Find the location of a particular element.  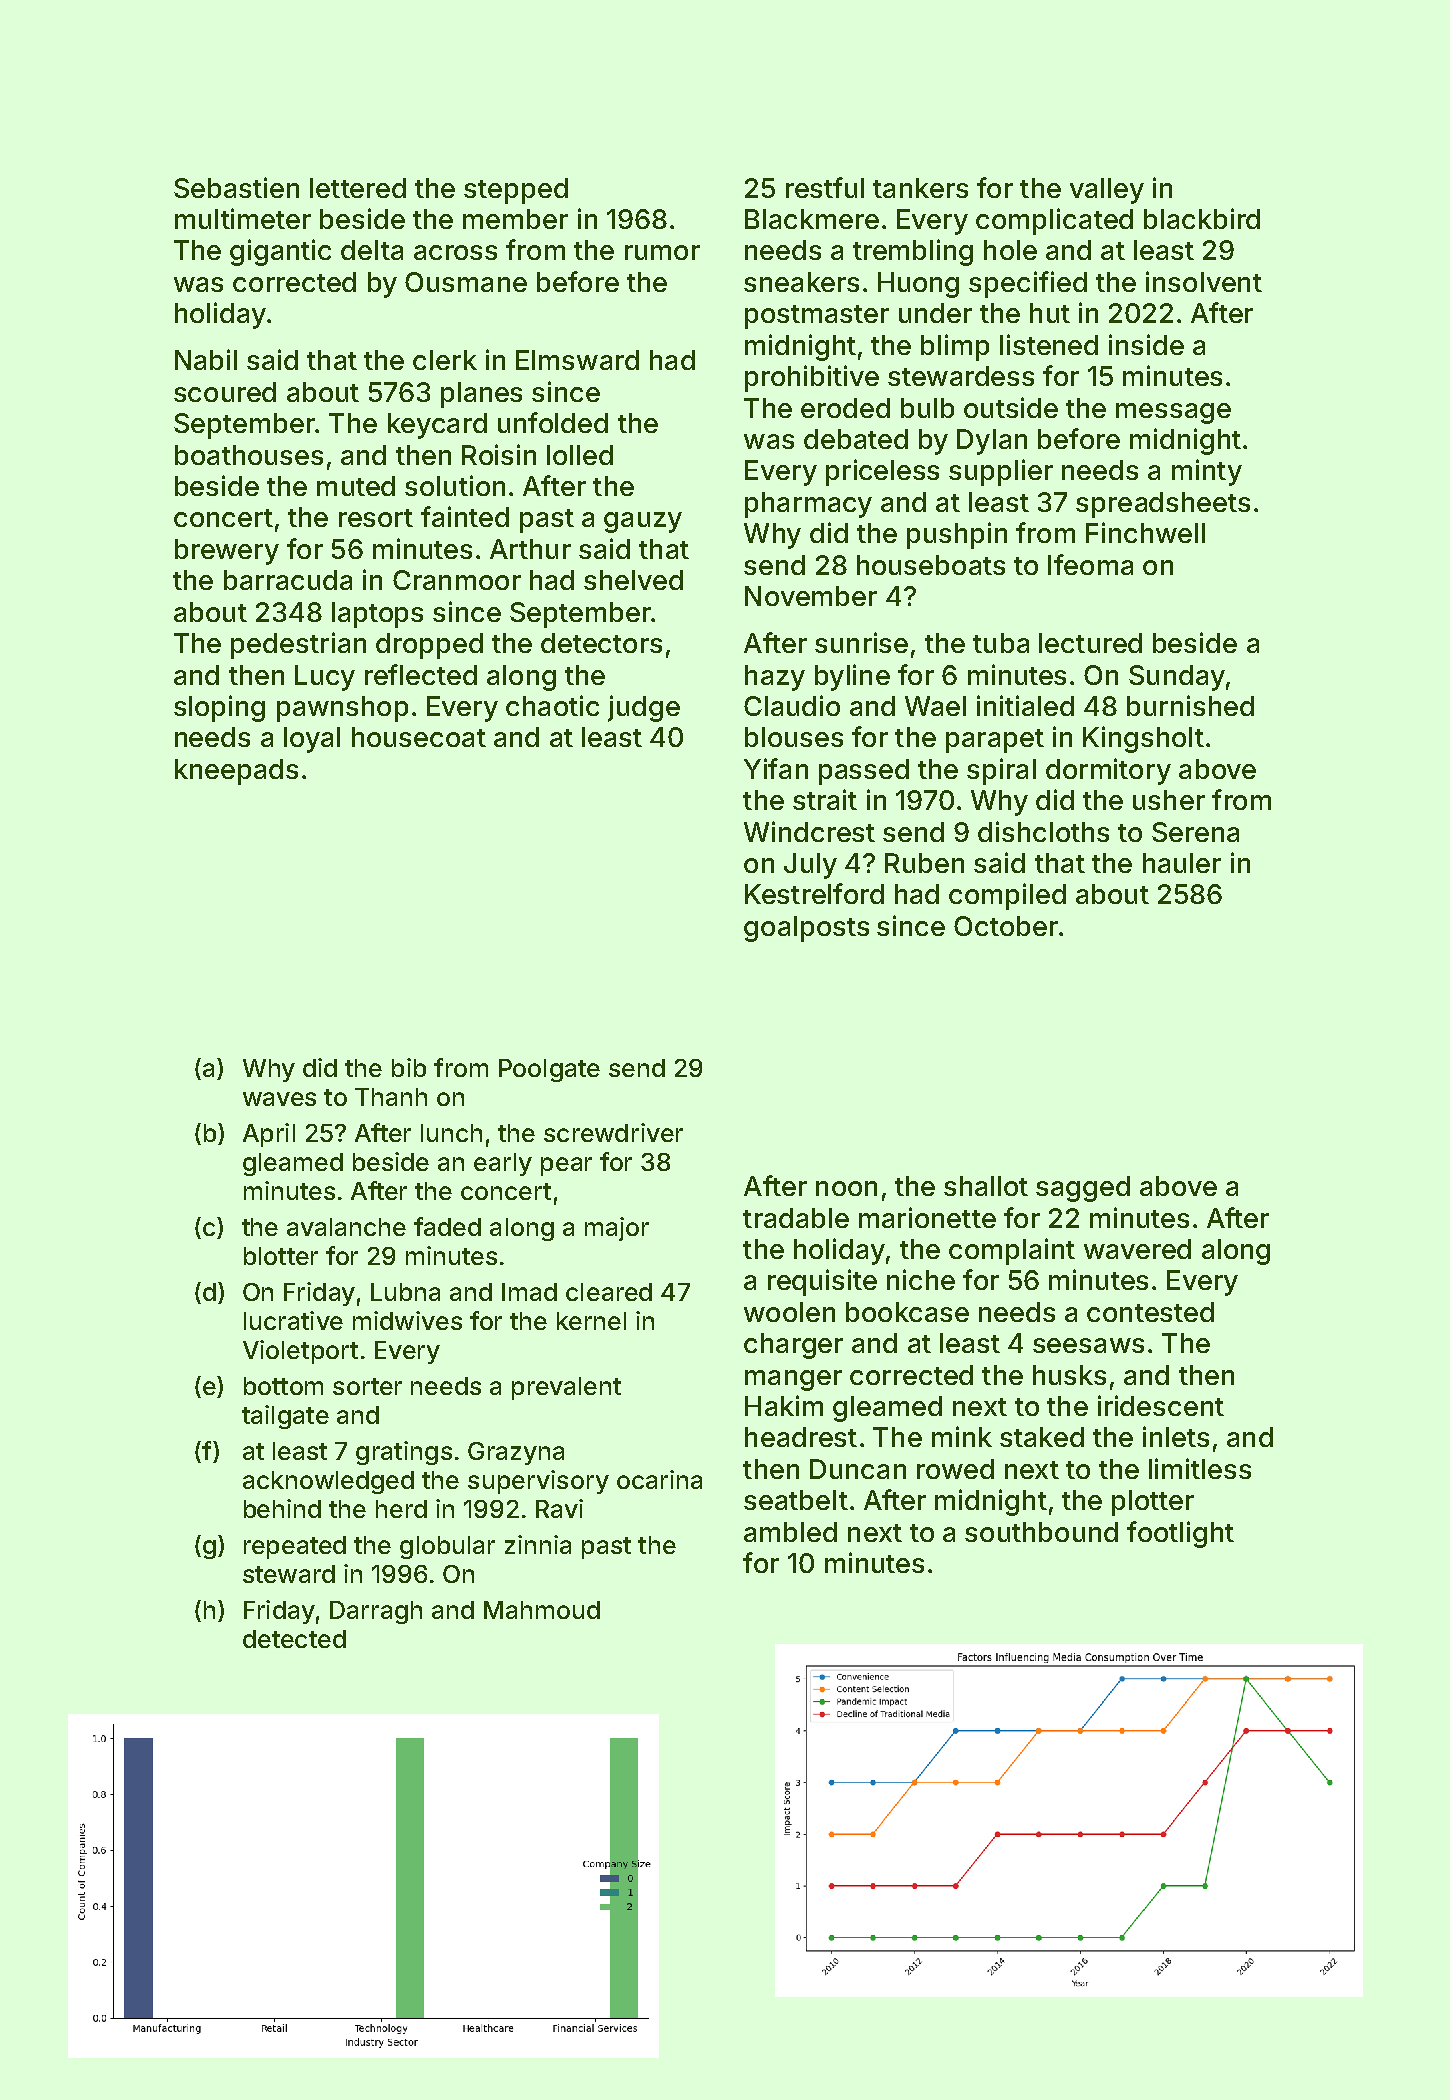

ambled is located at coordinates (790, 1532).
